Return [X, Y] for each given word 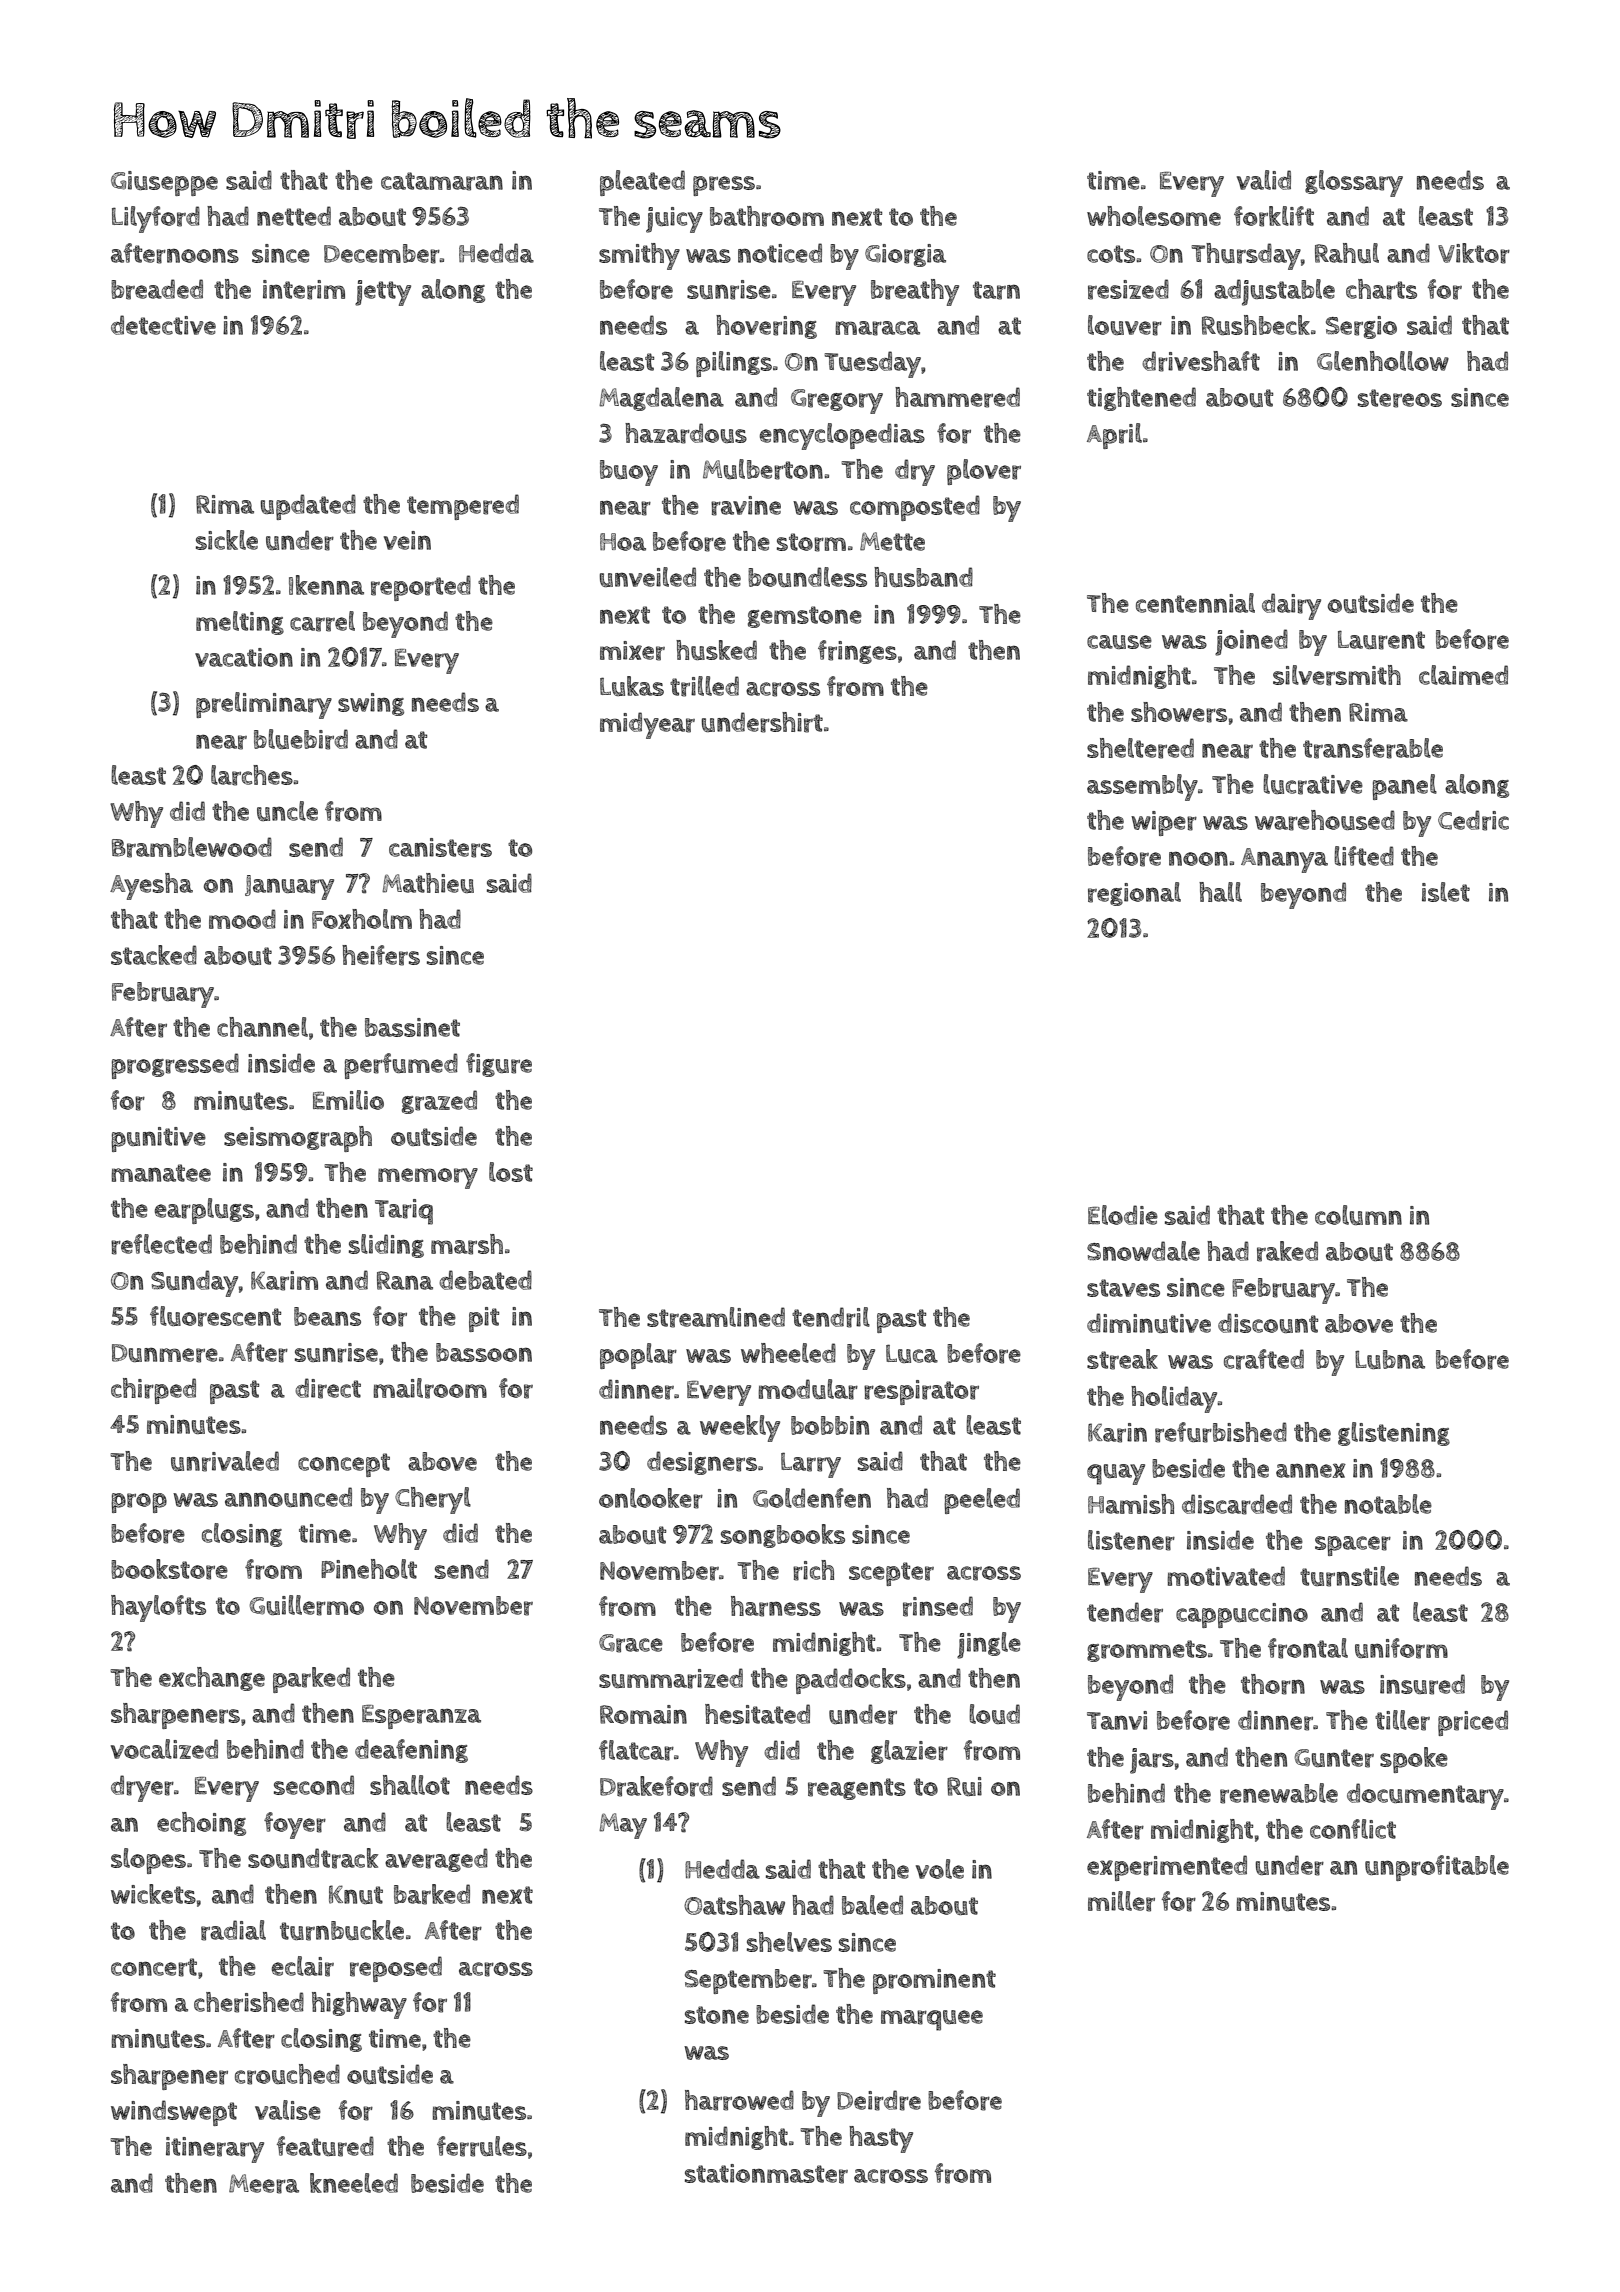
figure [499, 1065]
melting [240, 623]
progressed [175, 1066]
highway [359, 2005]
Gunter [1334, 1758]
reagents [857, 1789]
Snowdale [1143, 1251]
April [1114, 436]
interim [304, 290]
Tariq [404, 1212]
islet [1446, 892]
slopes [148, 1861]
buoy [629, 473]
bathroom [767, 216]
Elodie [1123, 1215]
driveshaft [1201, 361]
